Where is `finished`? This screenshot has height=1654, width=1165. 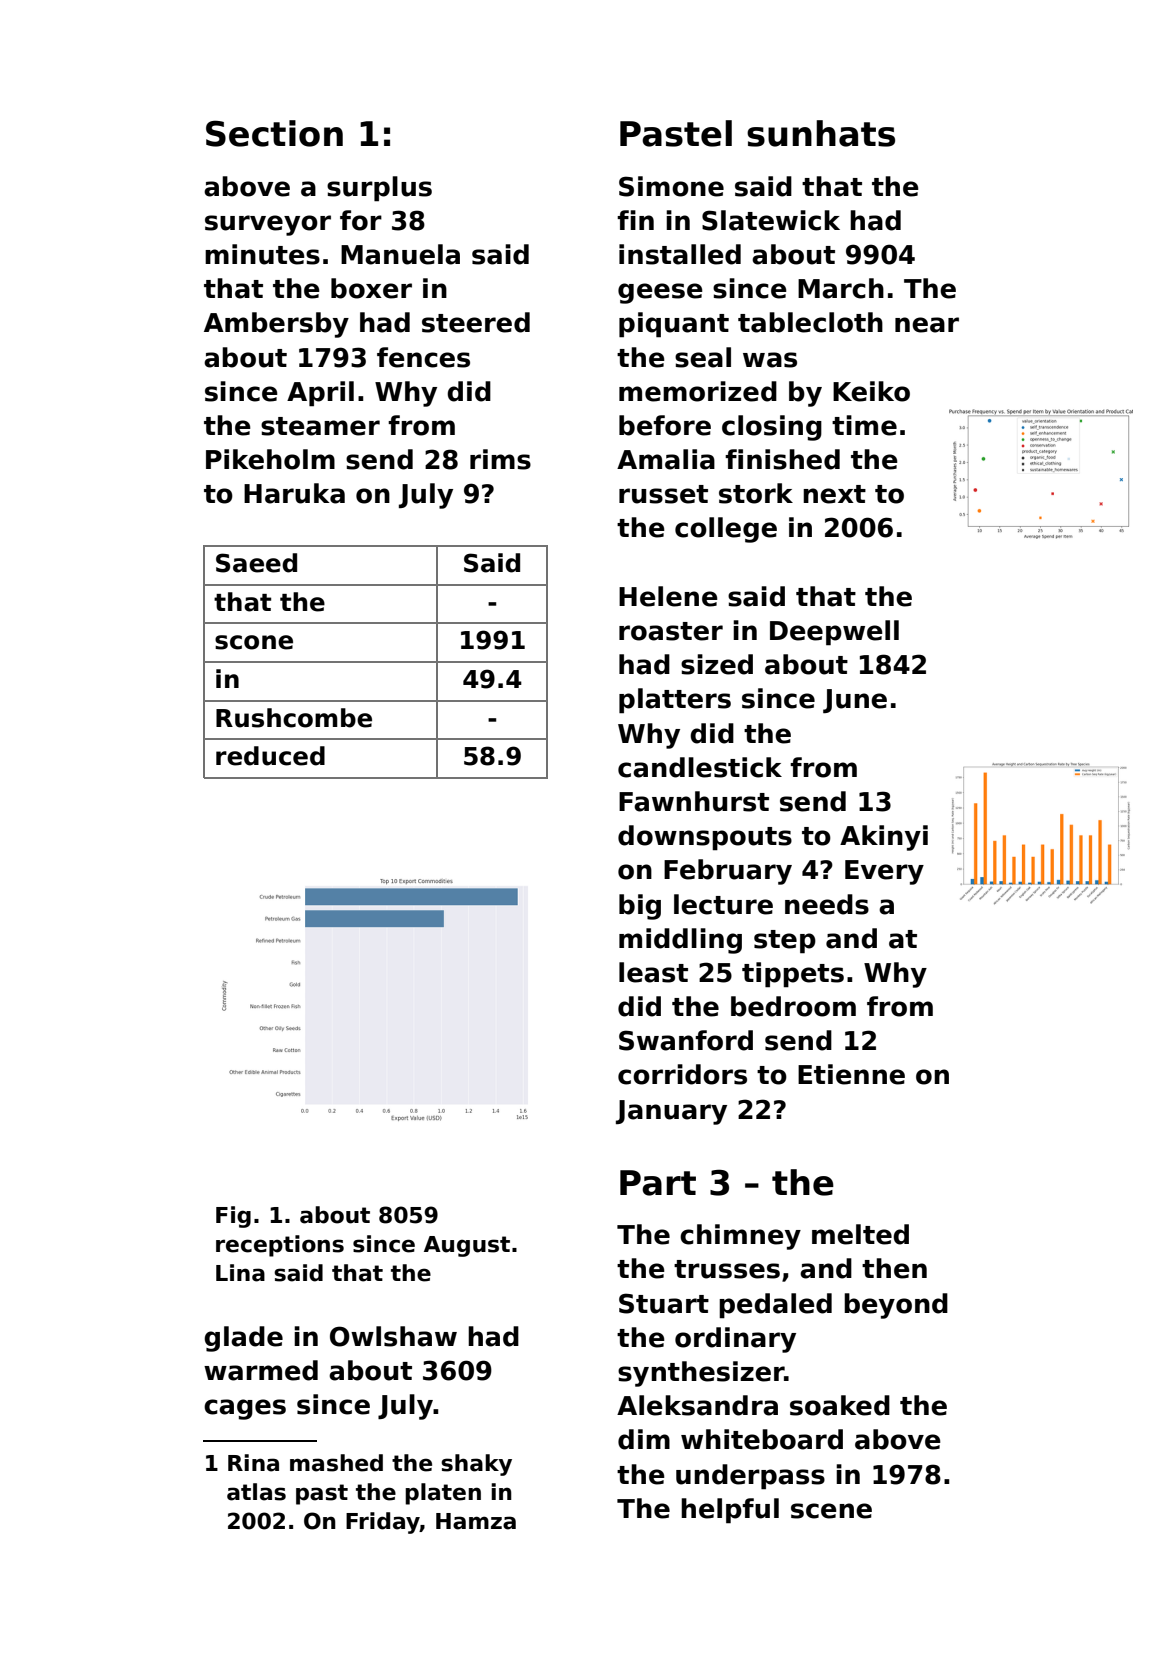
finished is located at coordinates (782, 459).
